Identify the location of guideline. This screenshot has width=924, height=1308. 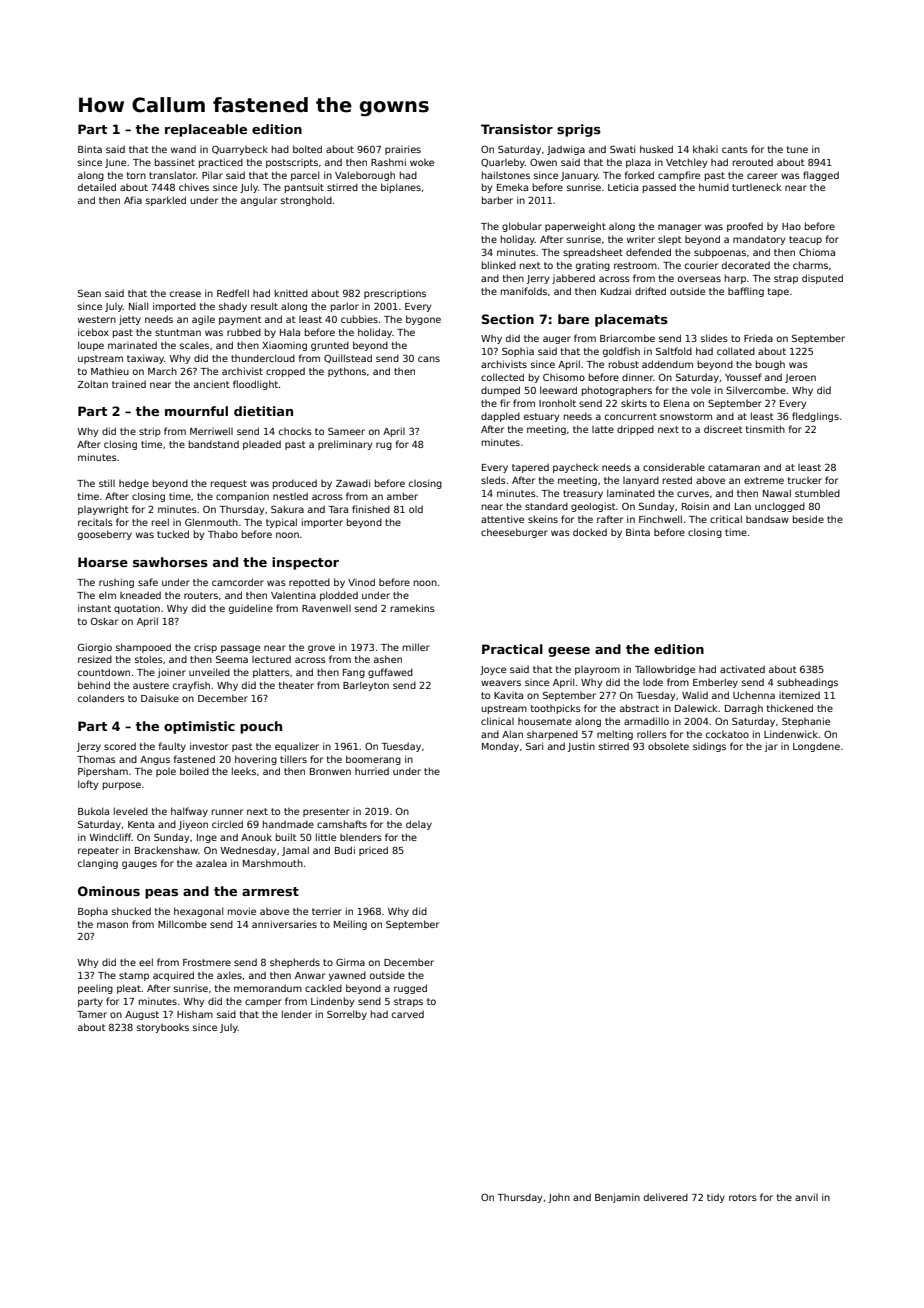
(251, 609).
